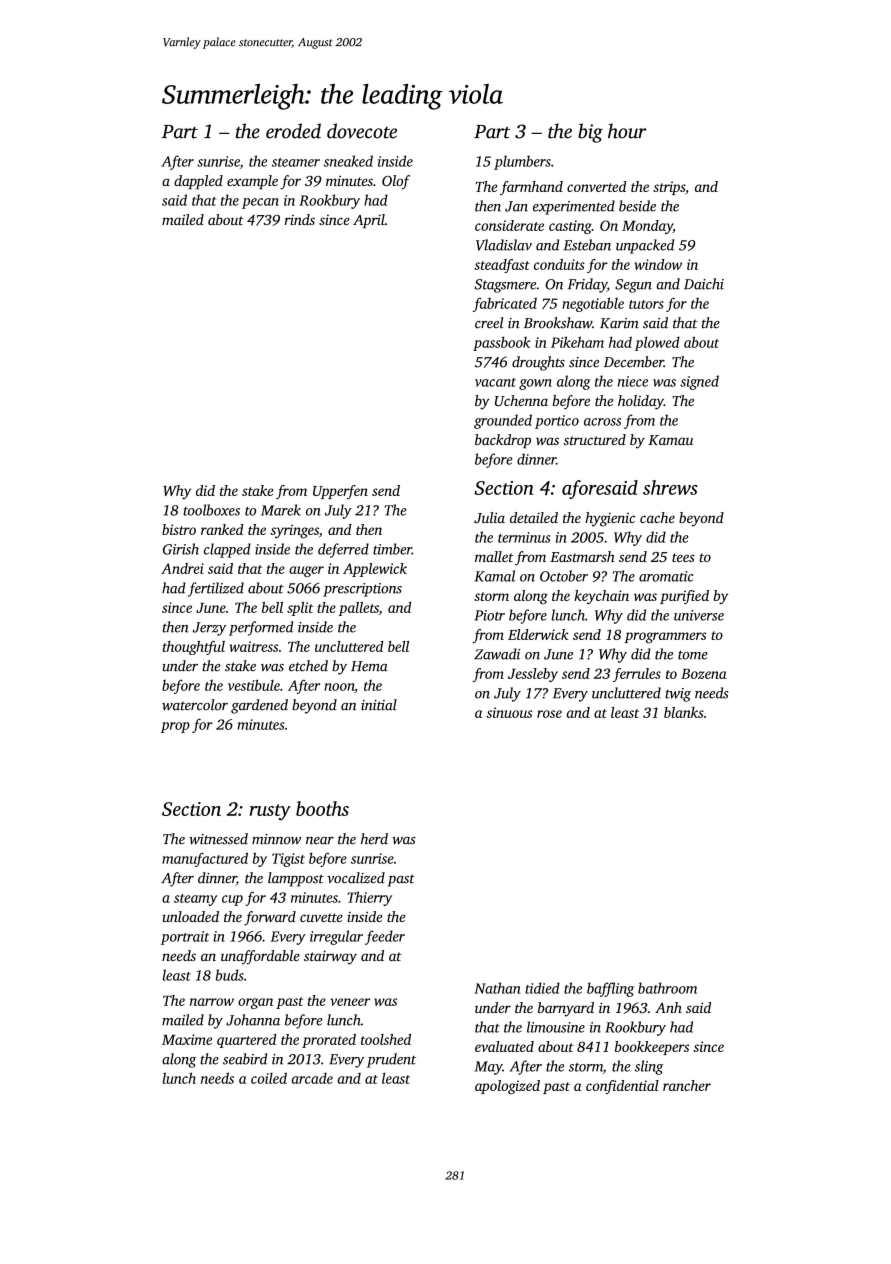 This screenshot has width=891, height=1264. I want to click on Anh, so click(668, 1007).
